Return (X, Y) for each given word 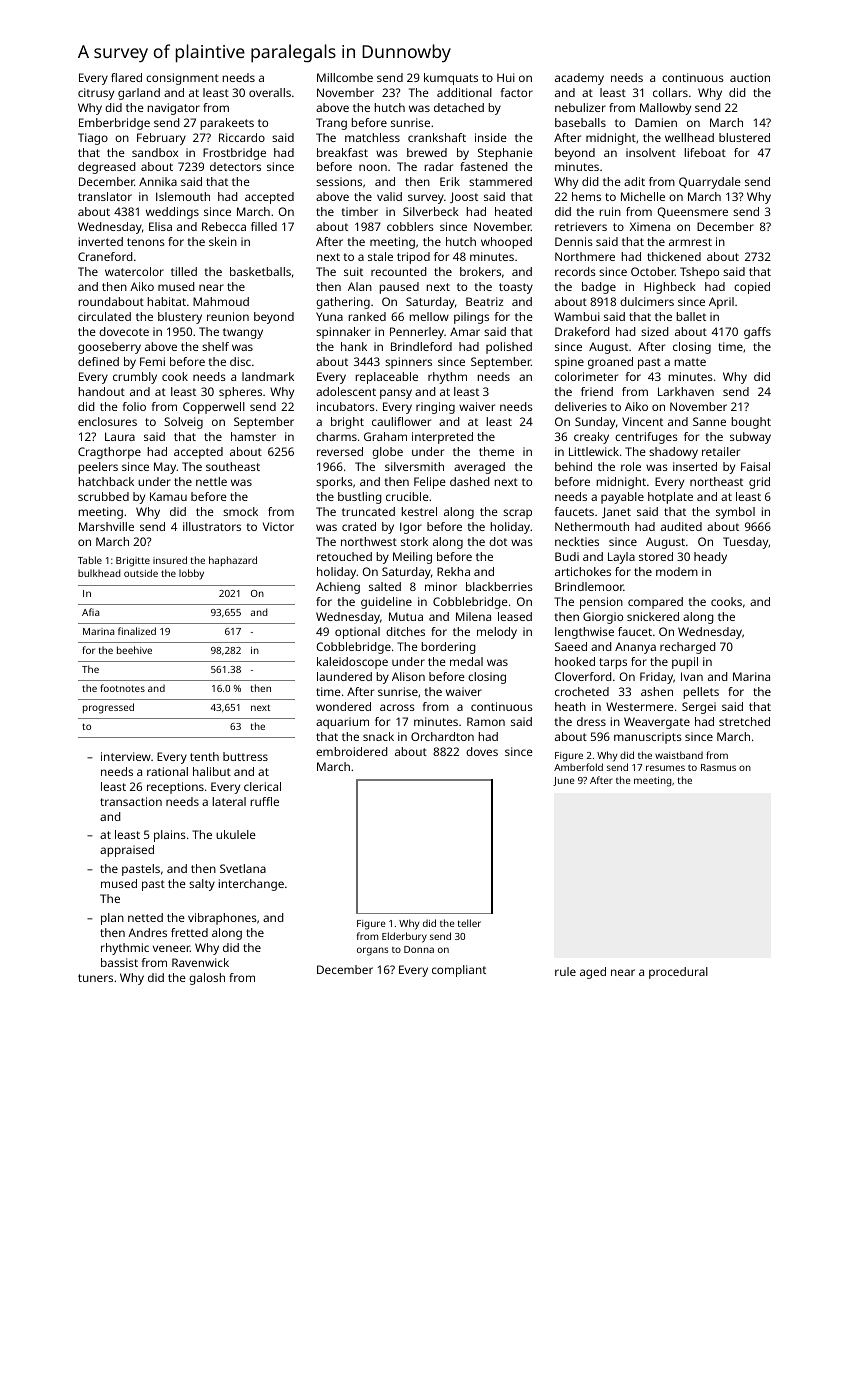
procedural (678, 973)
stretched (744, 721)
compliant (459, 971)
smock (240, 511)
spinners (408, 363)
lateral (229, 801)
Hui (506, 77)
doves (482, 751)
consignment (182, 79)
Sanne (709, 421)
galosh (207, 979)
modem (677, 571)
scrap (517, 514)
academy (579, 79)
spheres (240, 393)
